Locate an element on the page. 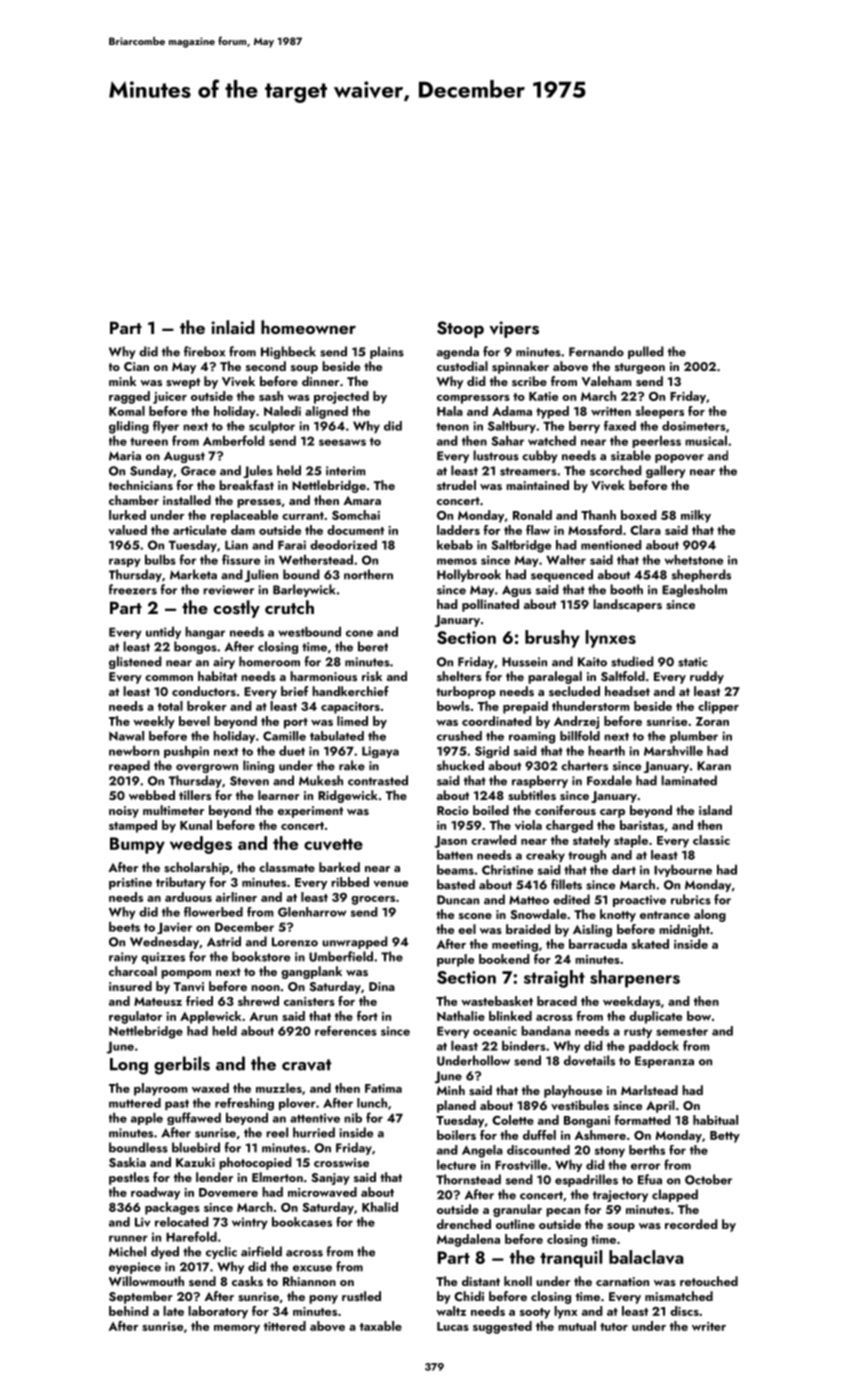 This page has width=849, height=1400. Bumpy is located at coordinates (137, 845).
